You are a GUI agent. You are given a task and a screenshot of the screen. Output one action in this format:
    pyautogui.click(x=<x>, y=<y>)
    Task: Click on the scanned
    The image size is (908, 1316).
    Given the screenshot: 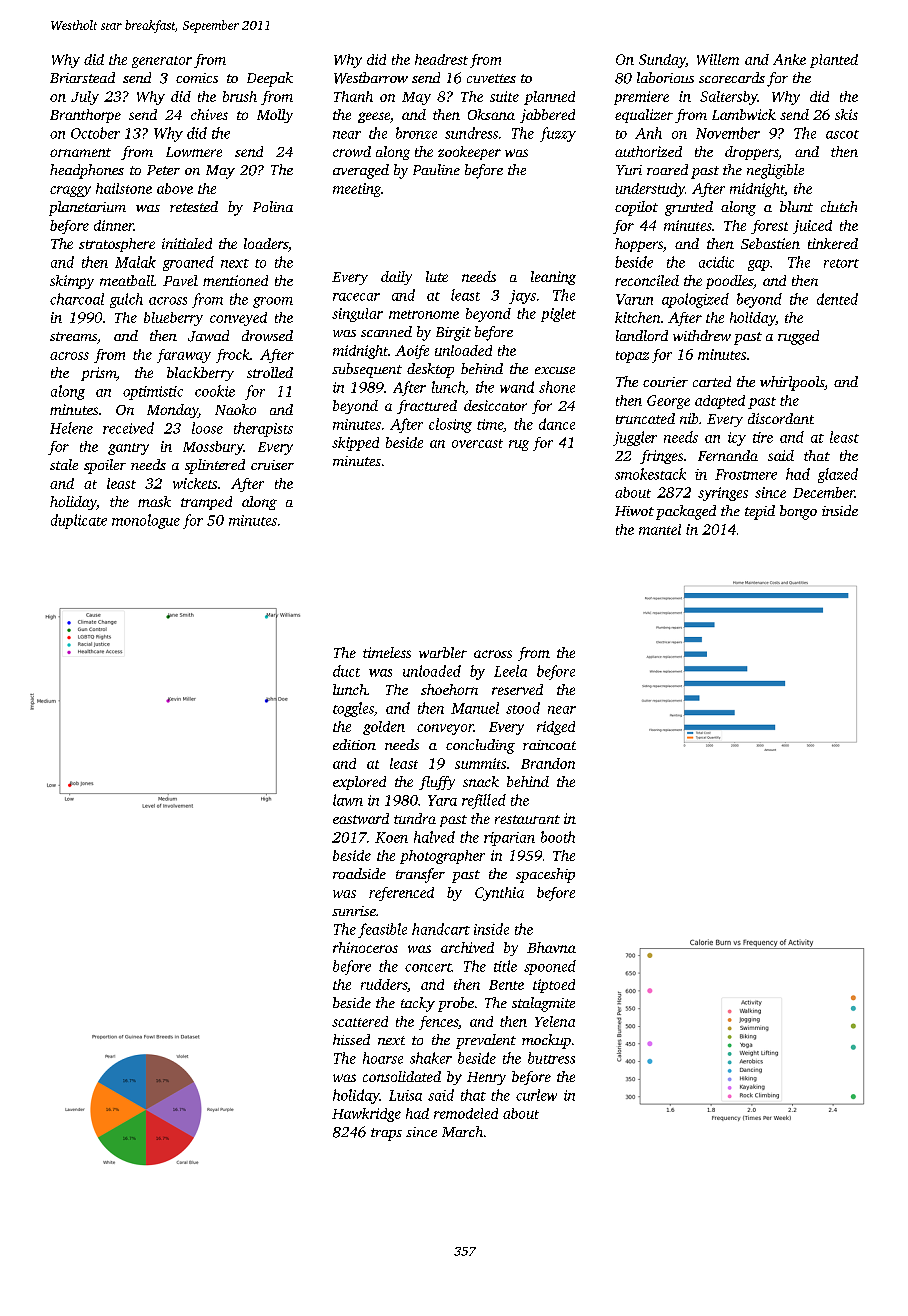 What is the action you would take?
    pyautogui.click(x=386, y=331)
